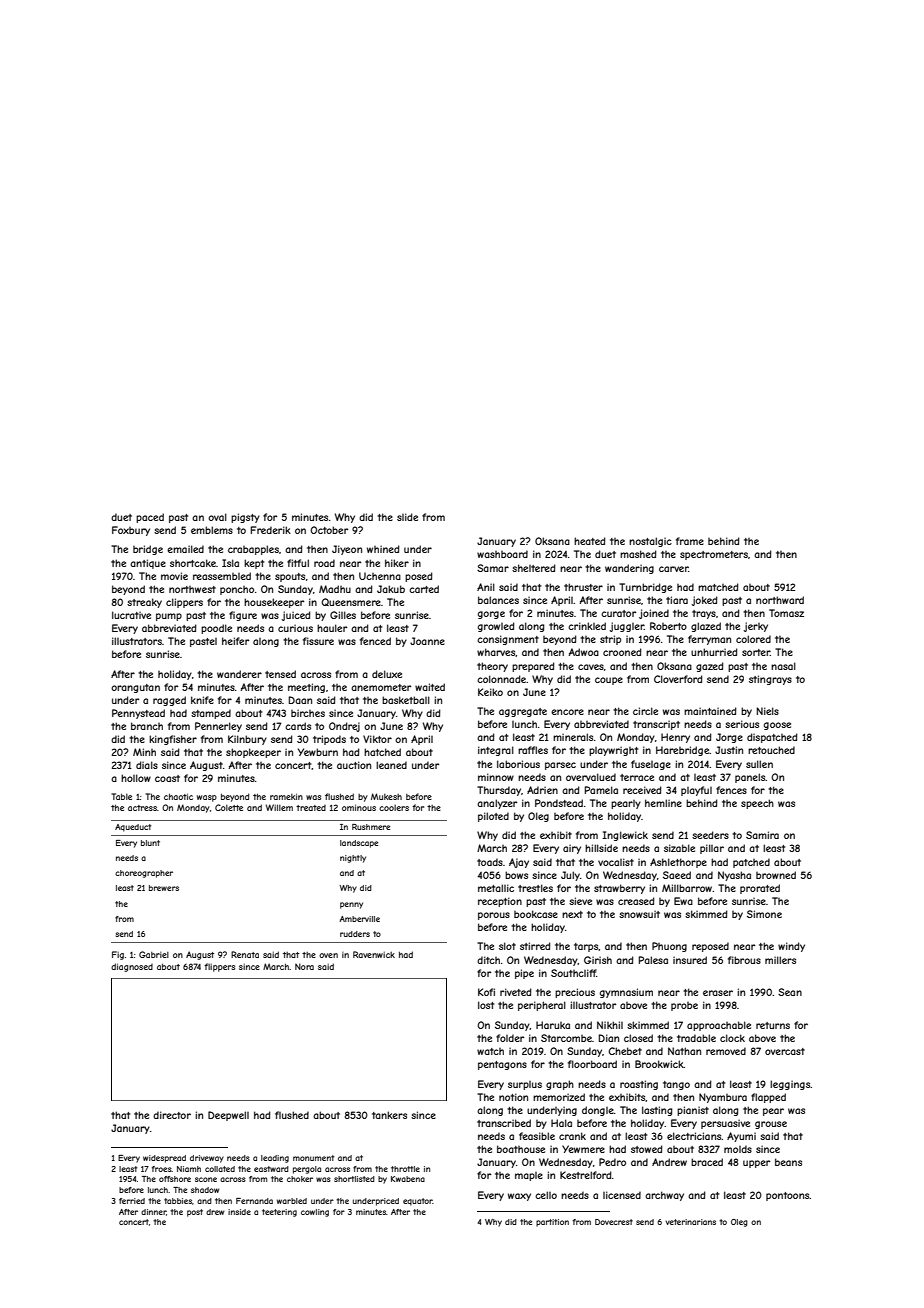 The width and height of the page is (924, 1308). What do you see at coordinates (207, 1159) in the page?
I see `driveway` at bounding box center [207, 1159].
